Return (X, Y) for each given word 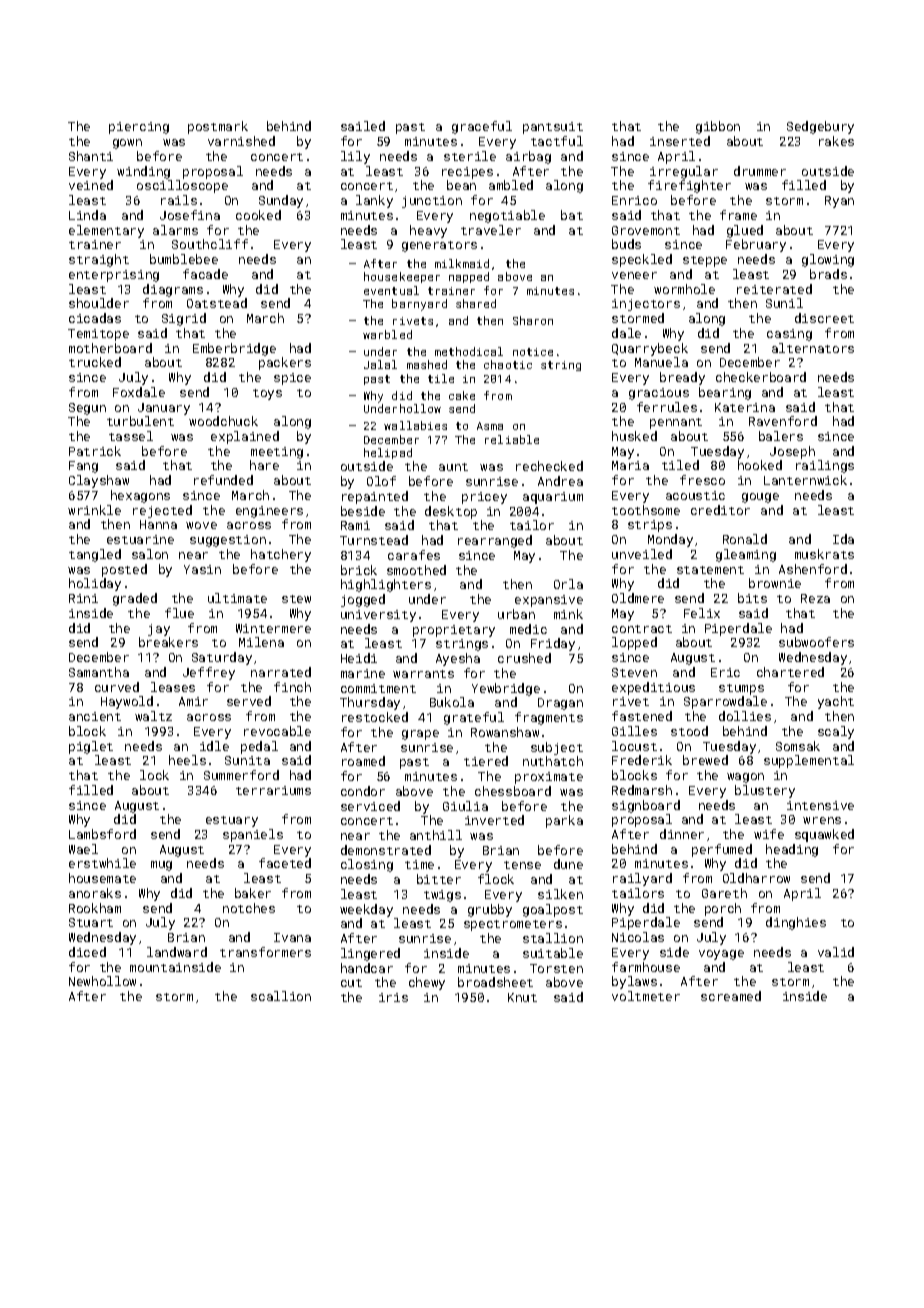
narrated (281, 672)
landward (177, 952)
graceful (482, 127)
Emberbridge (234, 349)
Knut (522, 997)
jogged (363, 600)
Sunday (281, 201)
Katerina (745, 407)
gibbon (718, 127)
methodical (469, 351)
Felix (702, 613)
